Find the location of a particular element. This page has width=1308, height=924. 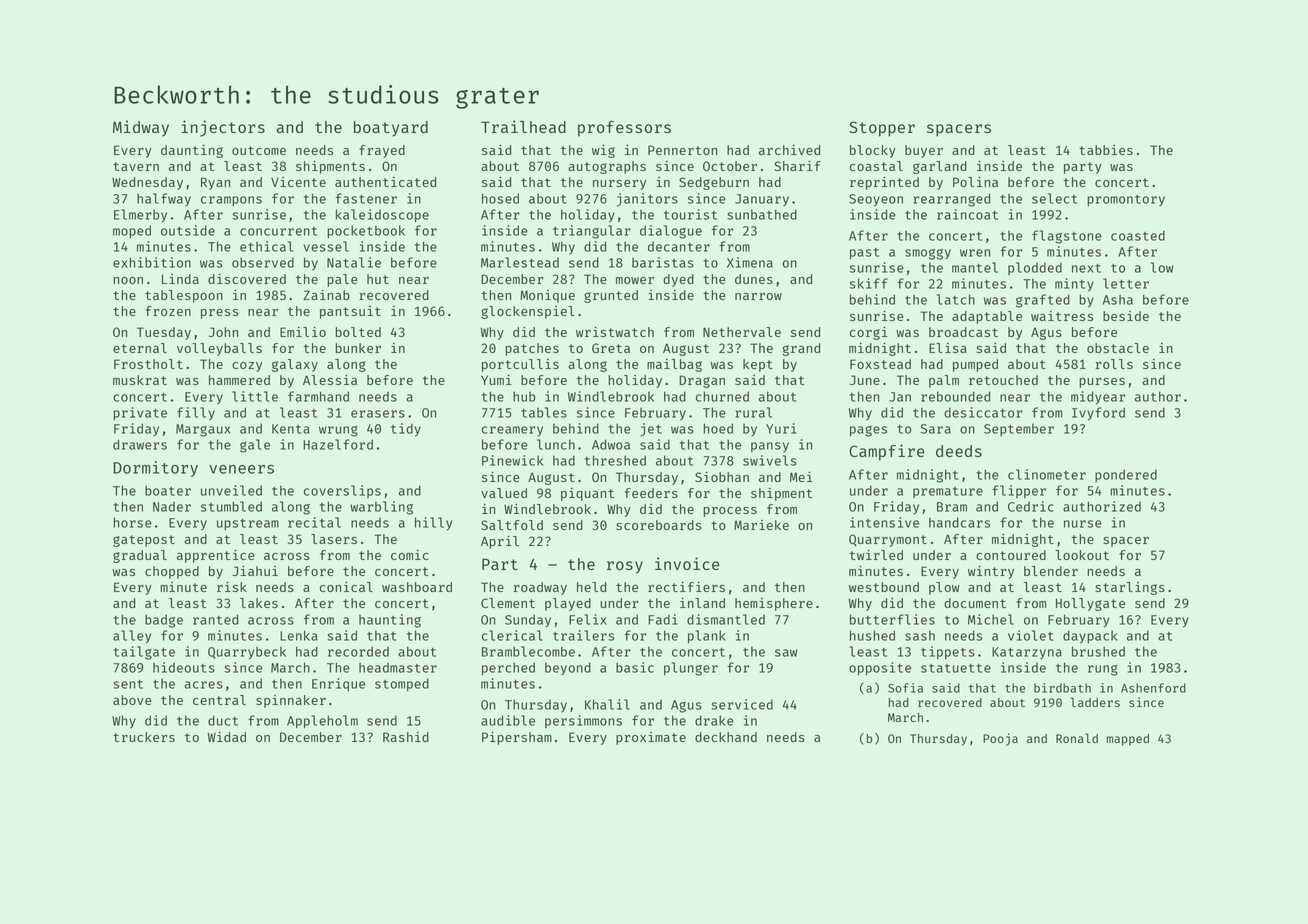

coasted is located at coordinates (1138, 235).
